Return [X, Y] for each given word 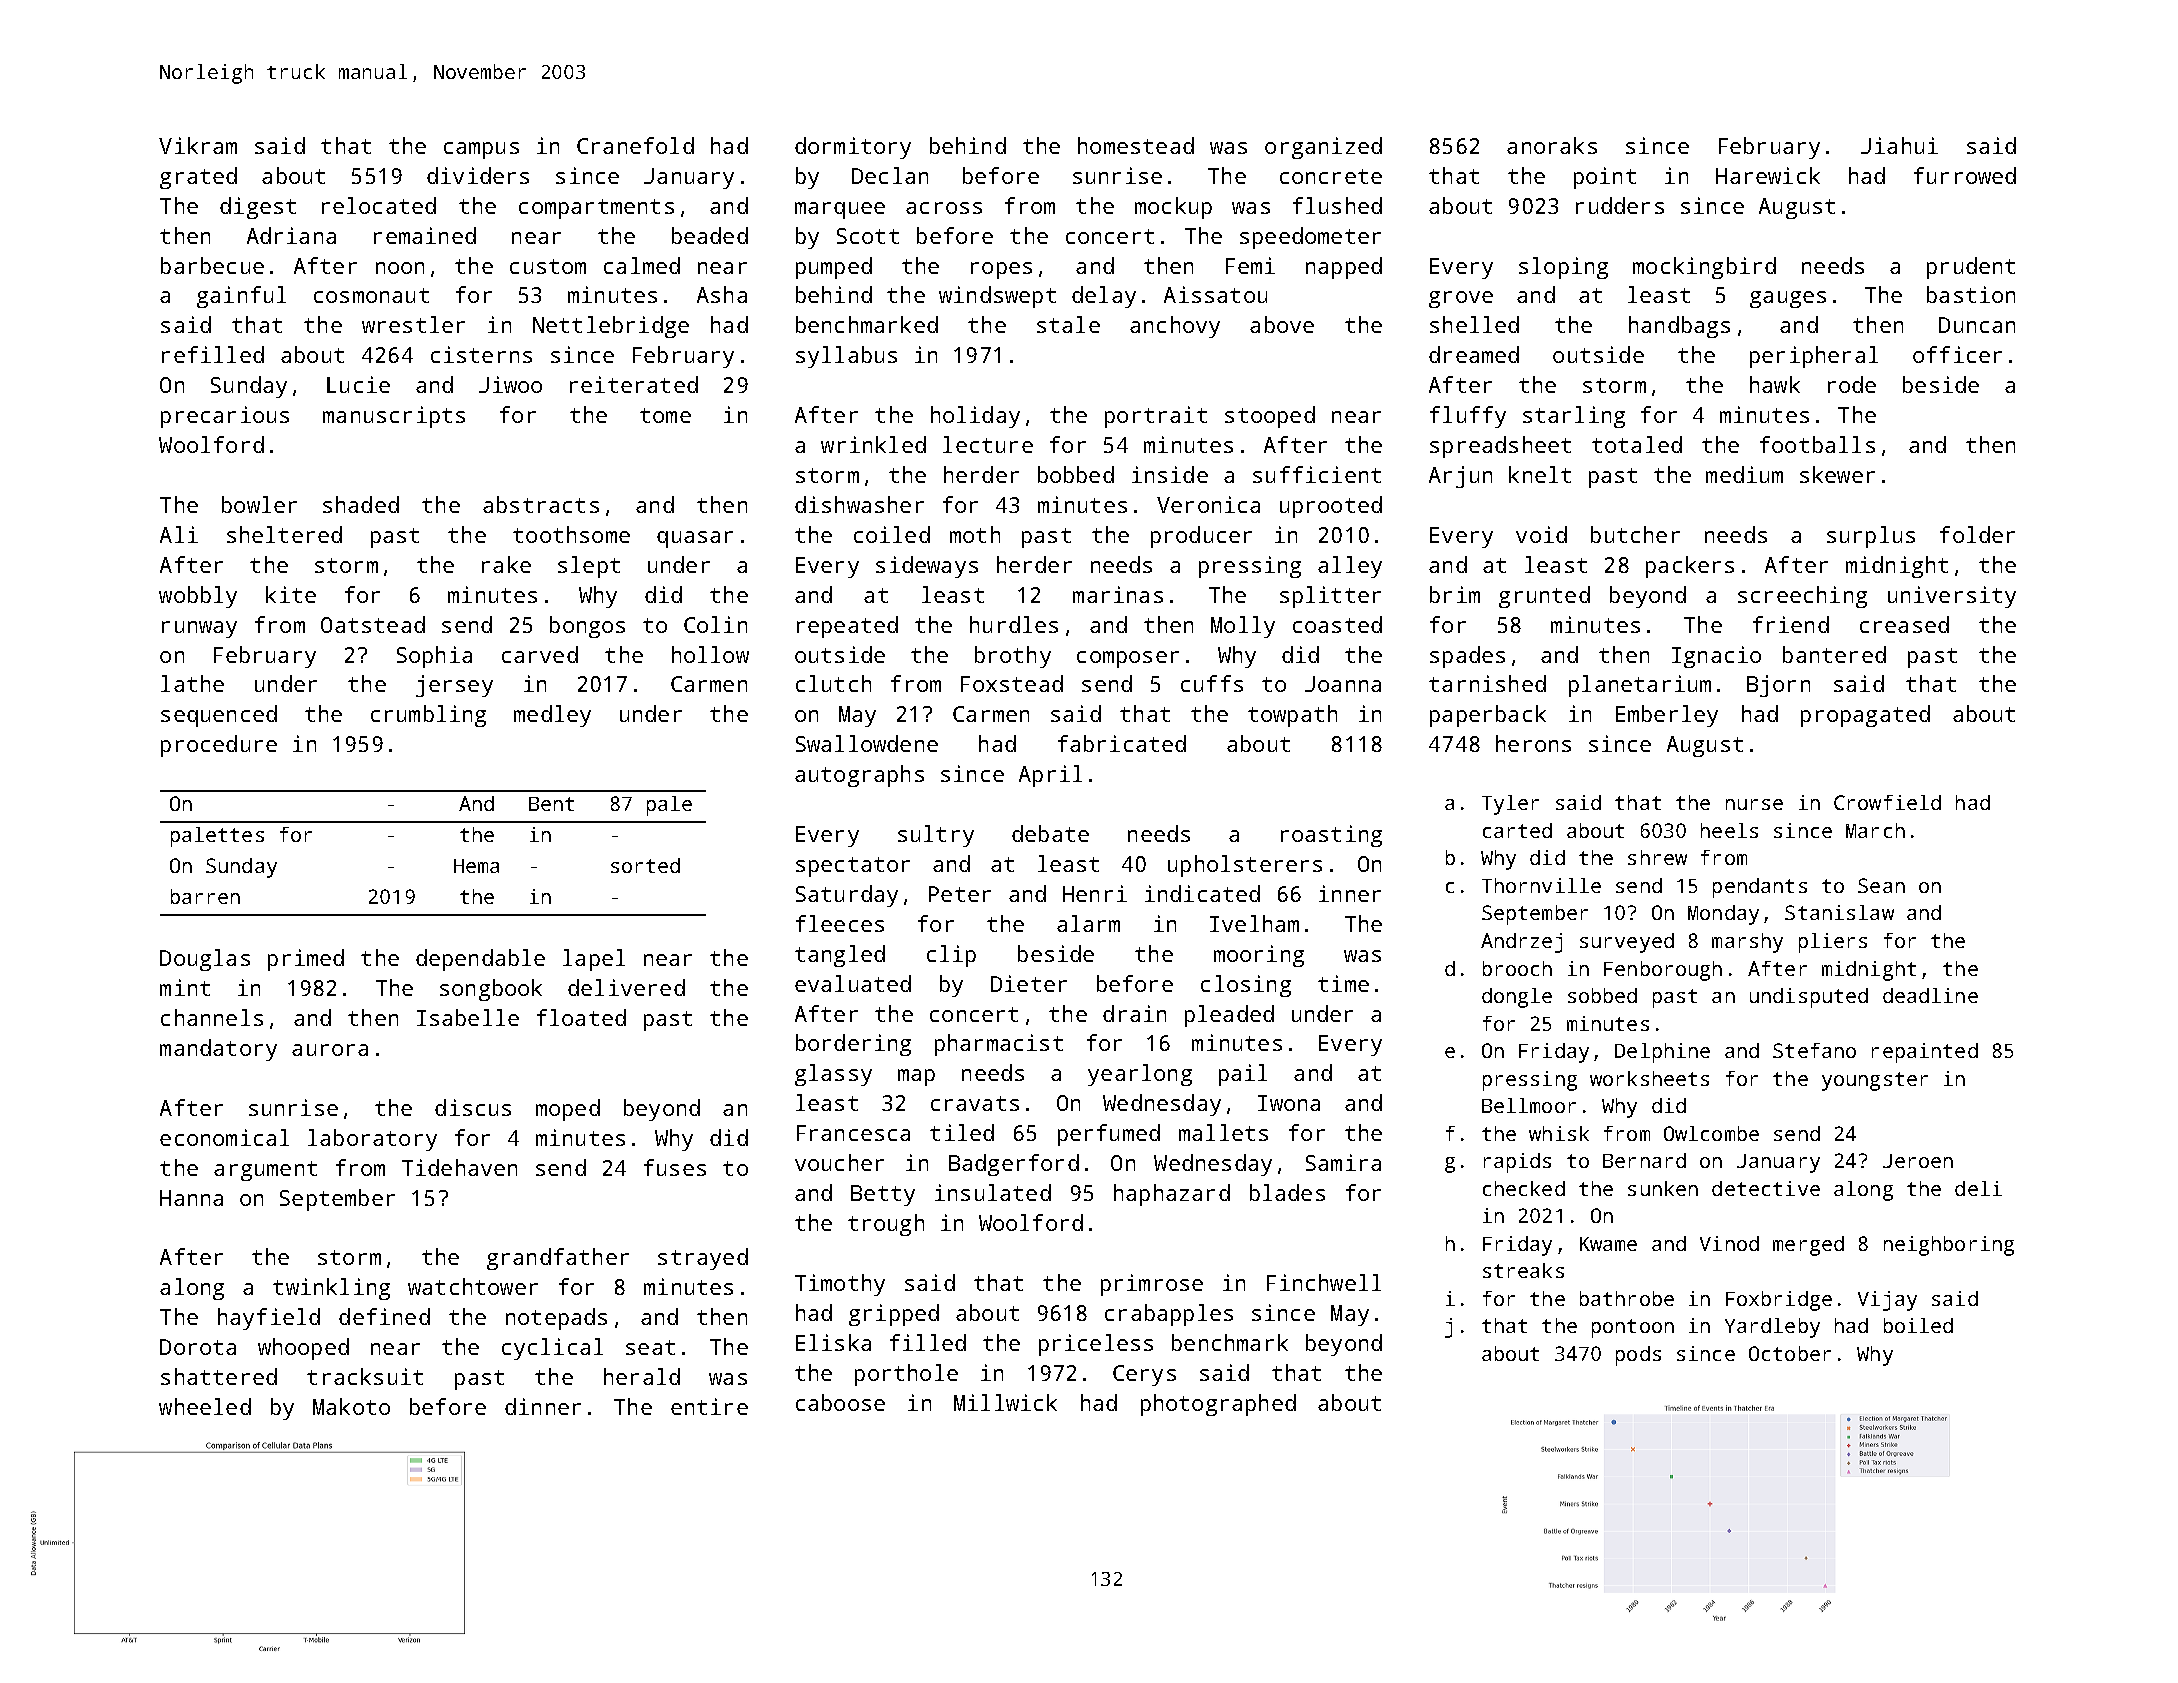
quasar [695, 539]
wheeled [205, 1406]
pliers [1833, 943]
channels [212, 1017]
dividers [478, 175]
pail [1243, 1075]
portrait [1156, 417]
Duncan [1977, 325]
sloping [1563, 268]
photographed [1218, 1405]
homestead [1136, 145]
